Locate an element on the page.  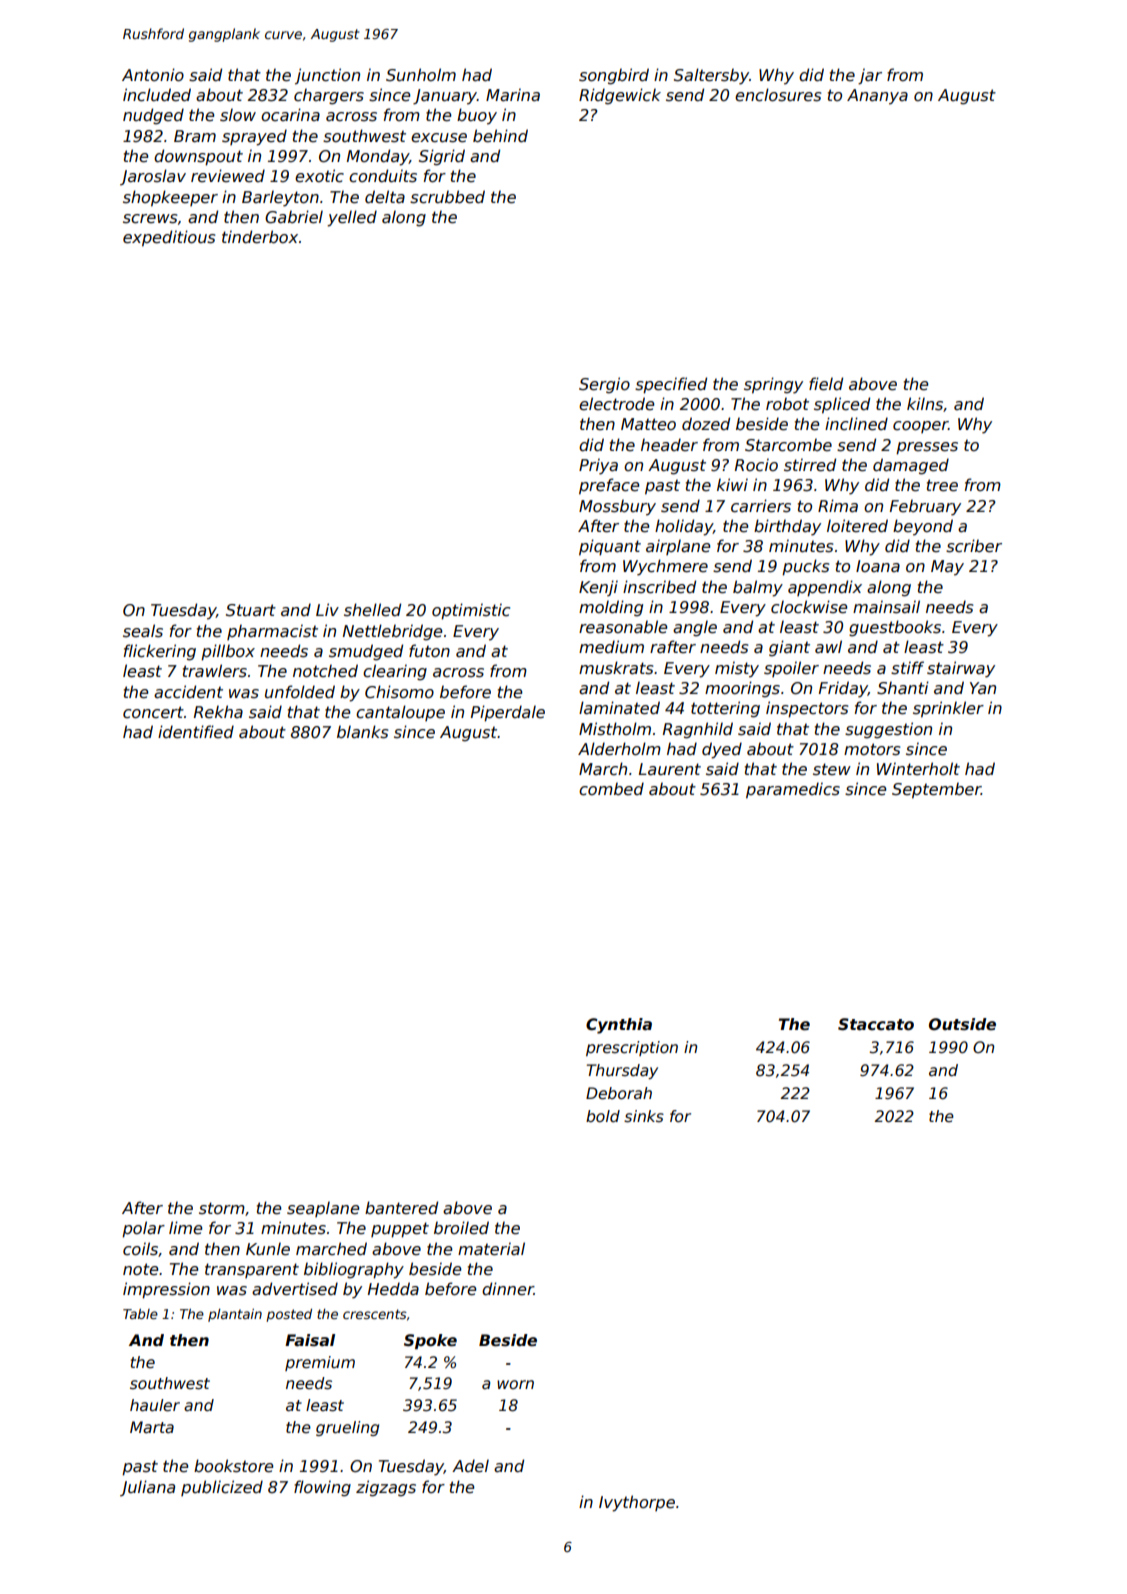
nudged is located at coordinates (153, 116).
